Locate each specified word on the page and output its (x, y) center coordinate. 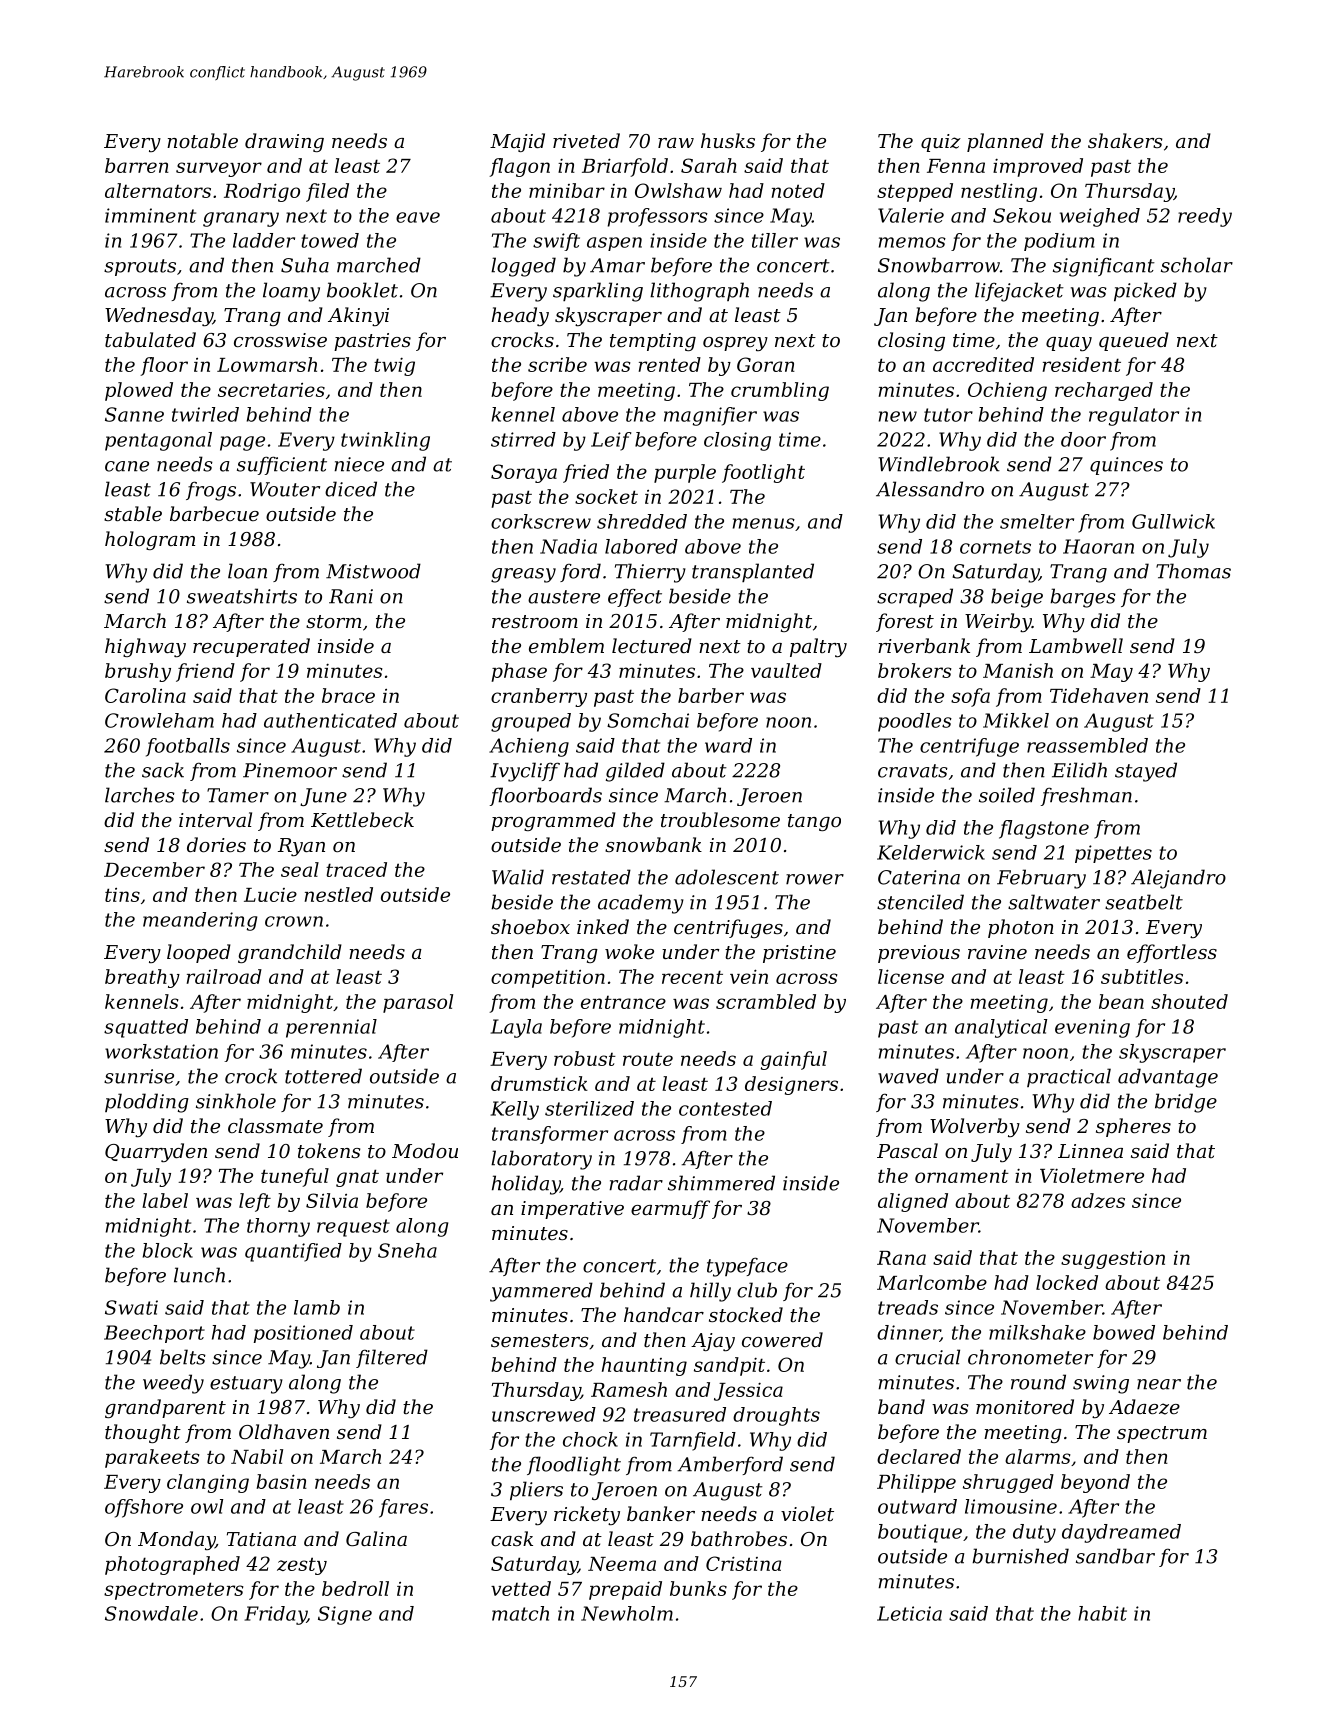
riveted (586, 140)
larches (140, 795)
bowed (1124, 1332)
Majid (517, 142)
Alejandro (1178, 879)
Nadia (568, 546)
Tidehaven (1099, 695)
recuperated (251, 647)
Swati (131, 1307)
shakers (1125, 140)
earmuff (670, 1209)
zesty (302, 1566)
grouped (531, 722)
